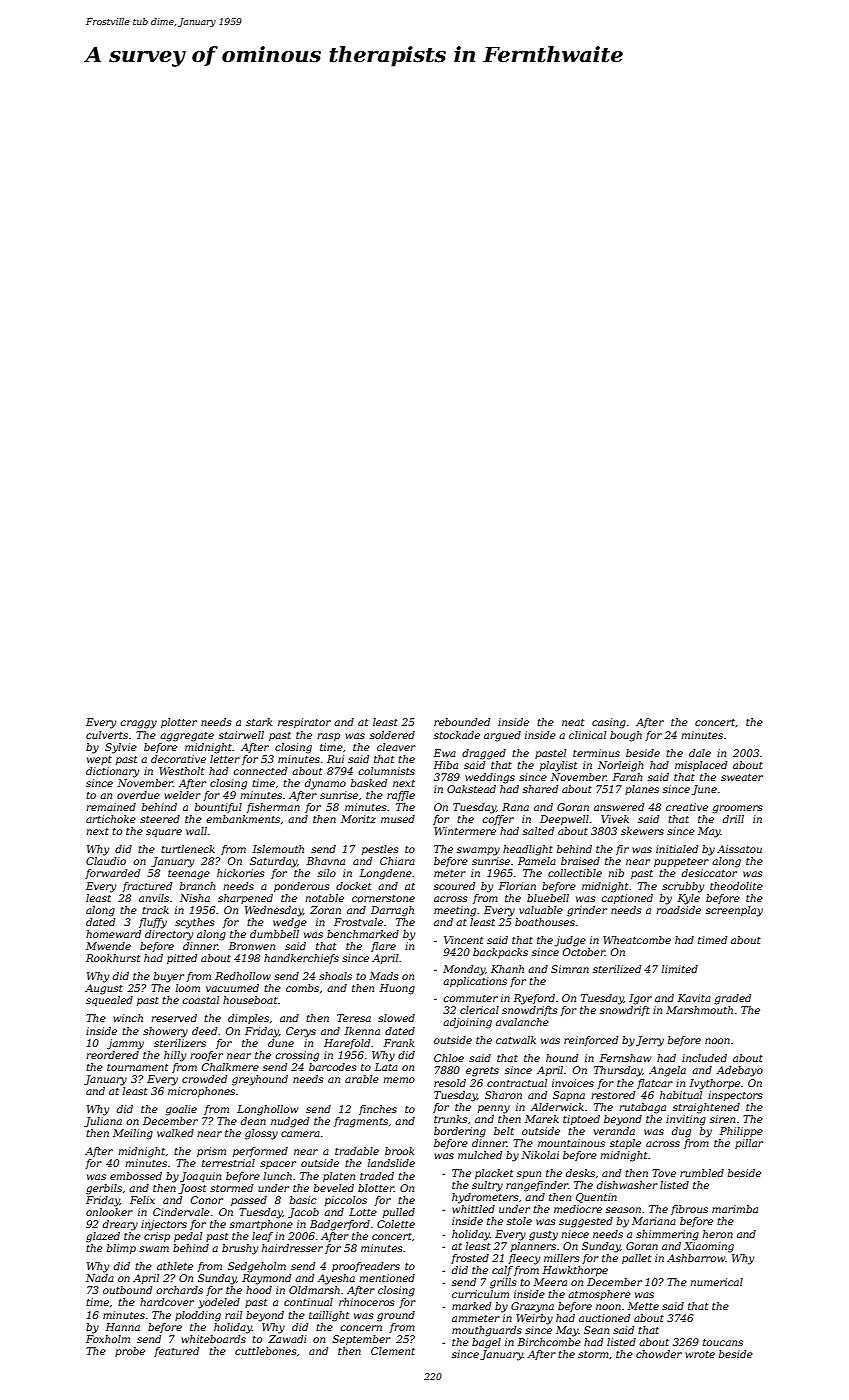 This image has width=849, height=1400. I want to click on soldered, so click(392, 735).
